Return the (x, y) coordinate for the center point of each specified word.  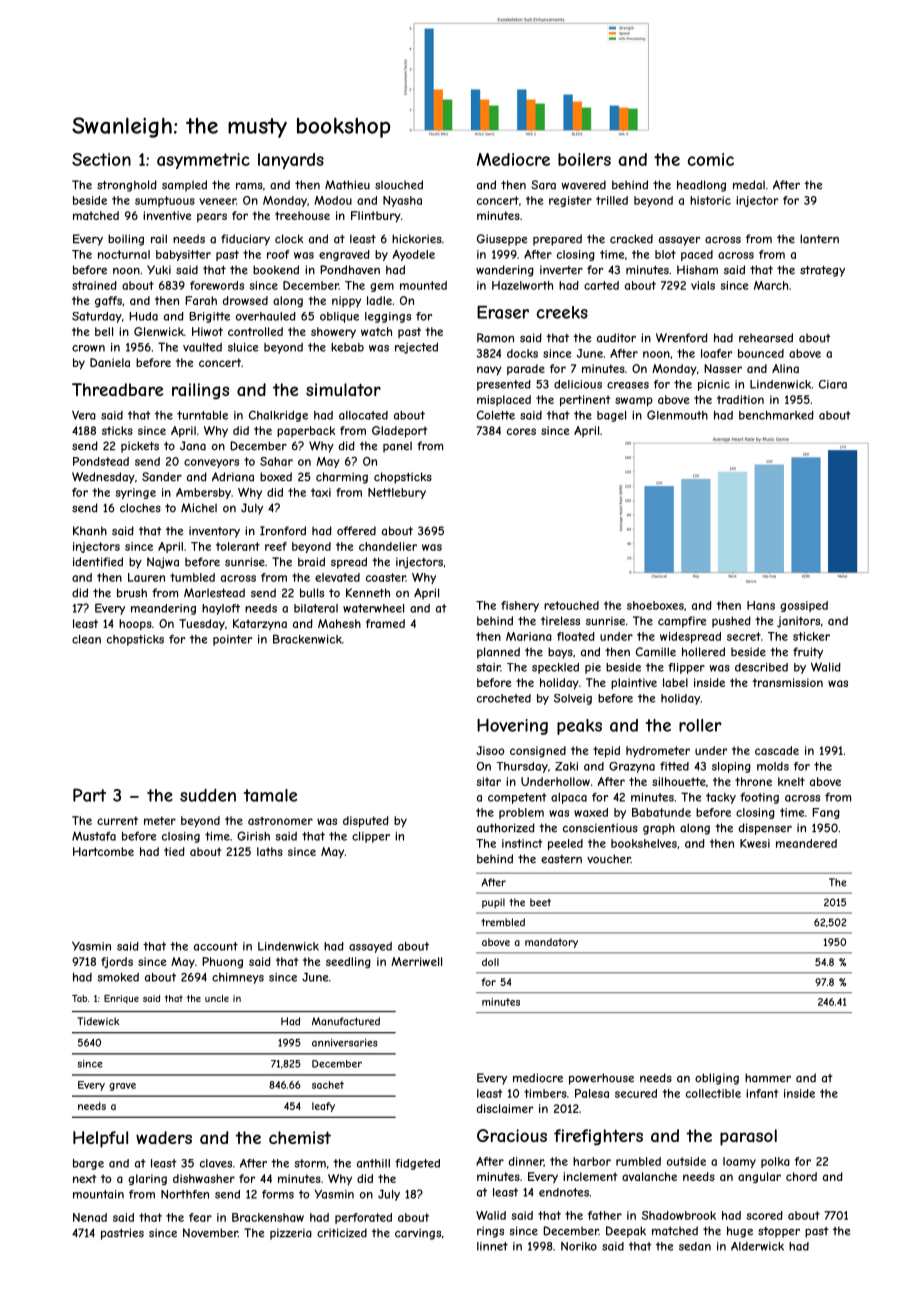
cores (521, 431)
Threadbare (117, 389)
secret (744, 636)
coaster (386, 577)
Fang (826, 813)
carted (601, 285)
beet (540, 902)
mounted (423, 285)
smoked (118, 977)
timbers (545, 1093)
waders (164, 1137)
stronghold (127, 186)
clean (86, 639)
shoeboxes (655, 605)
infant (762, 1093)
